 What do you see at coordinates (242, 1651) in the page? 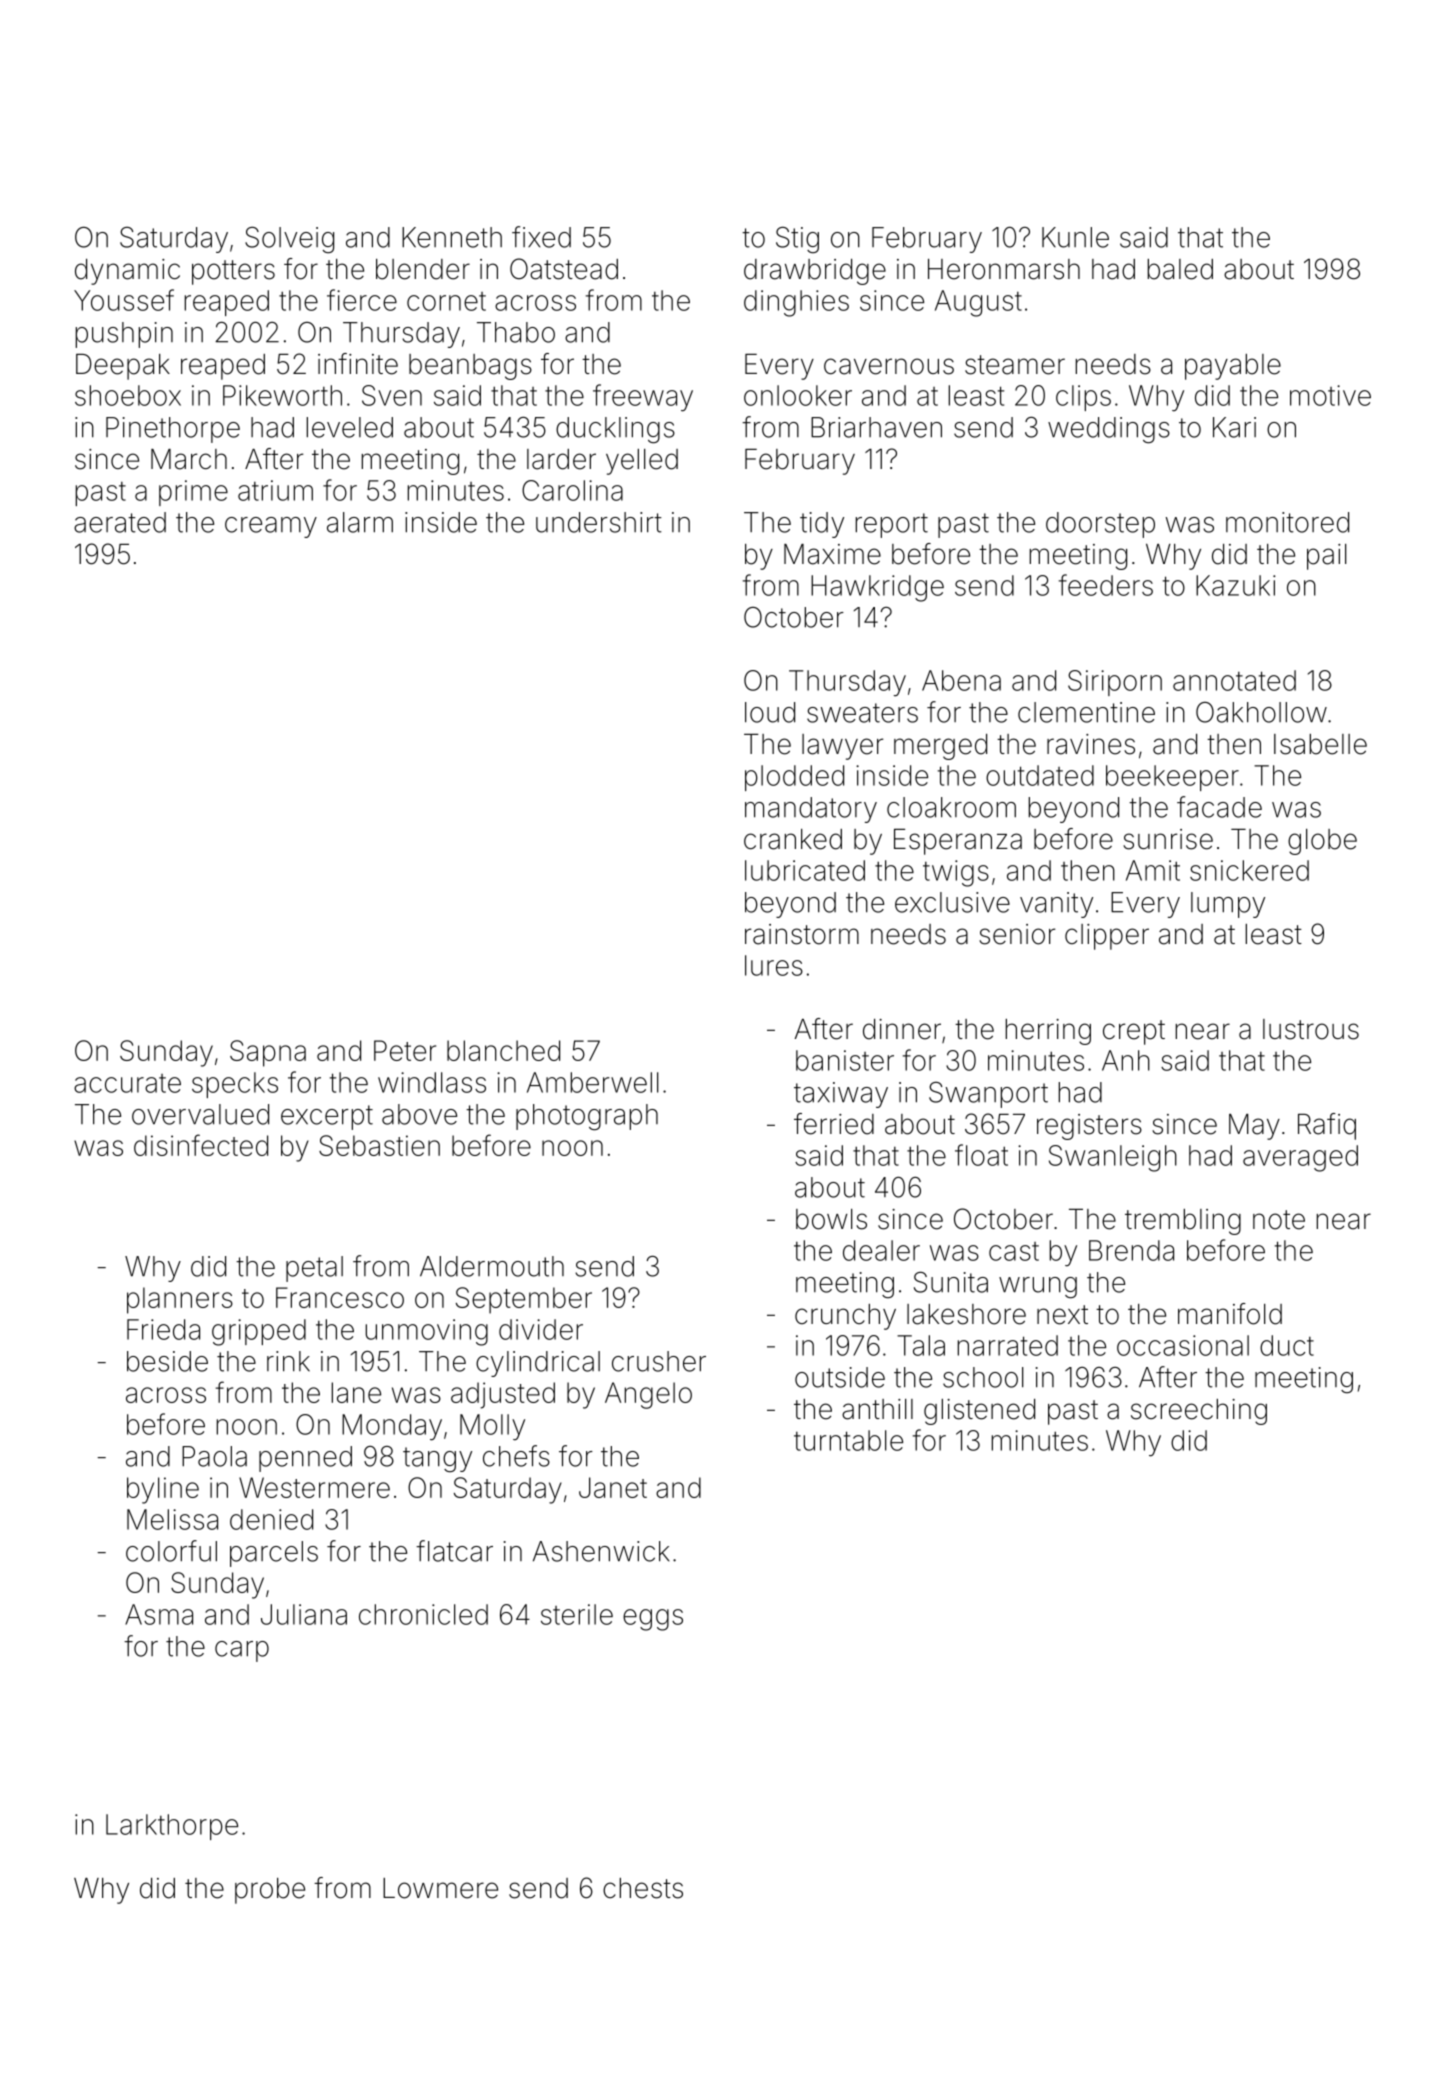
I see `carp` at bounding box center [242, 1651].
